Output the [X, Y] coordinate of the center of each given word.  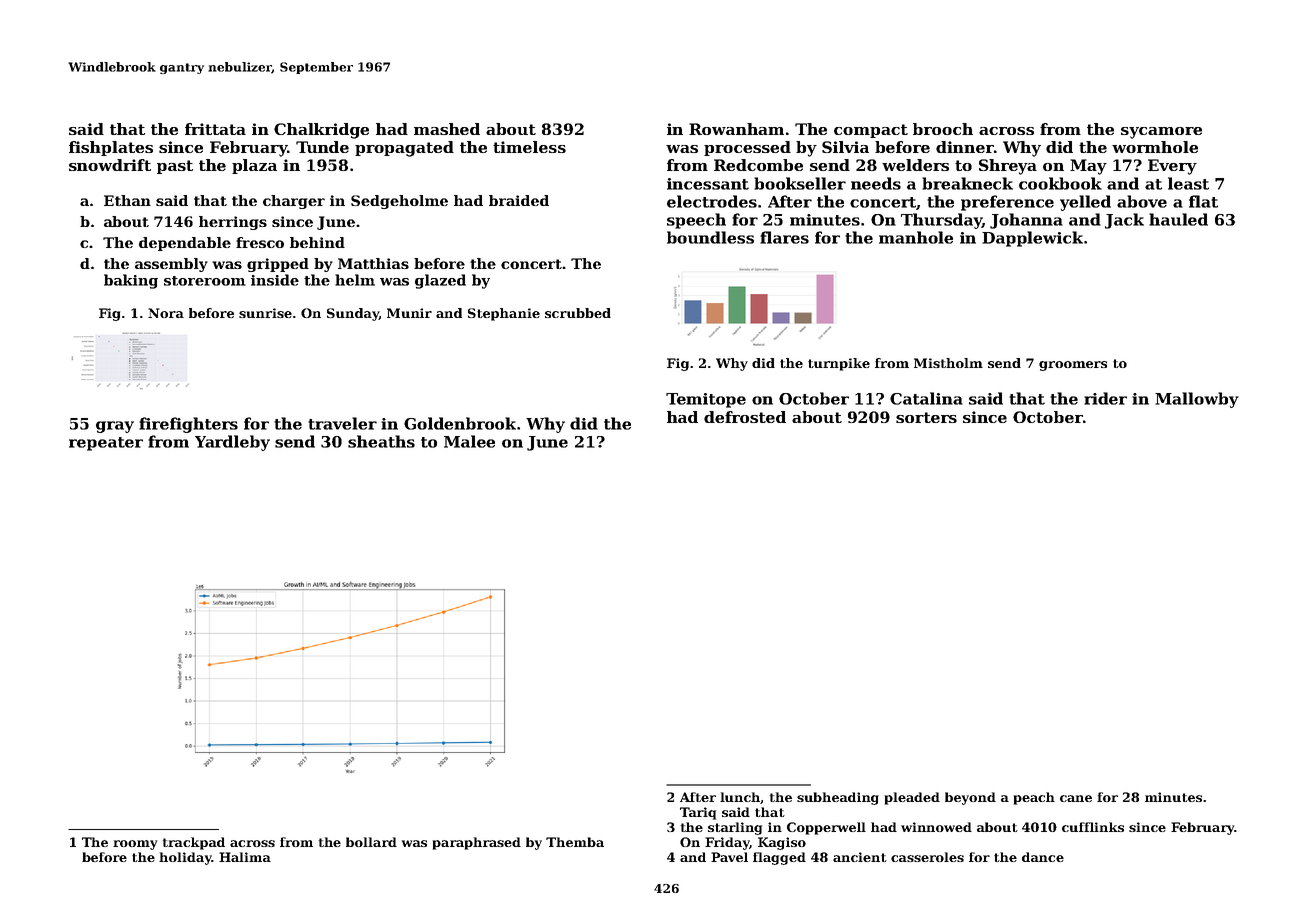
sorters [926, 417]
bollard [371, 842]
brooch [943, 129]
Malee [469, 441]
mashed [447, 129]
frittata [215, 129]
